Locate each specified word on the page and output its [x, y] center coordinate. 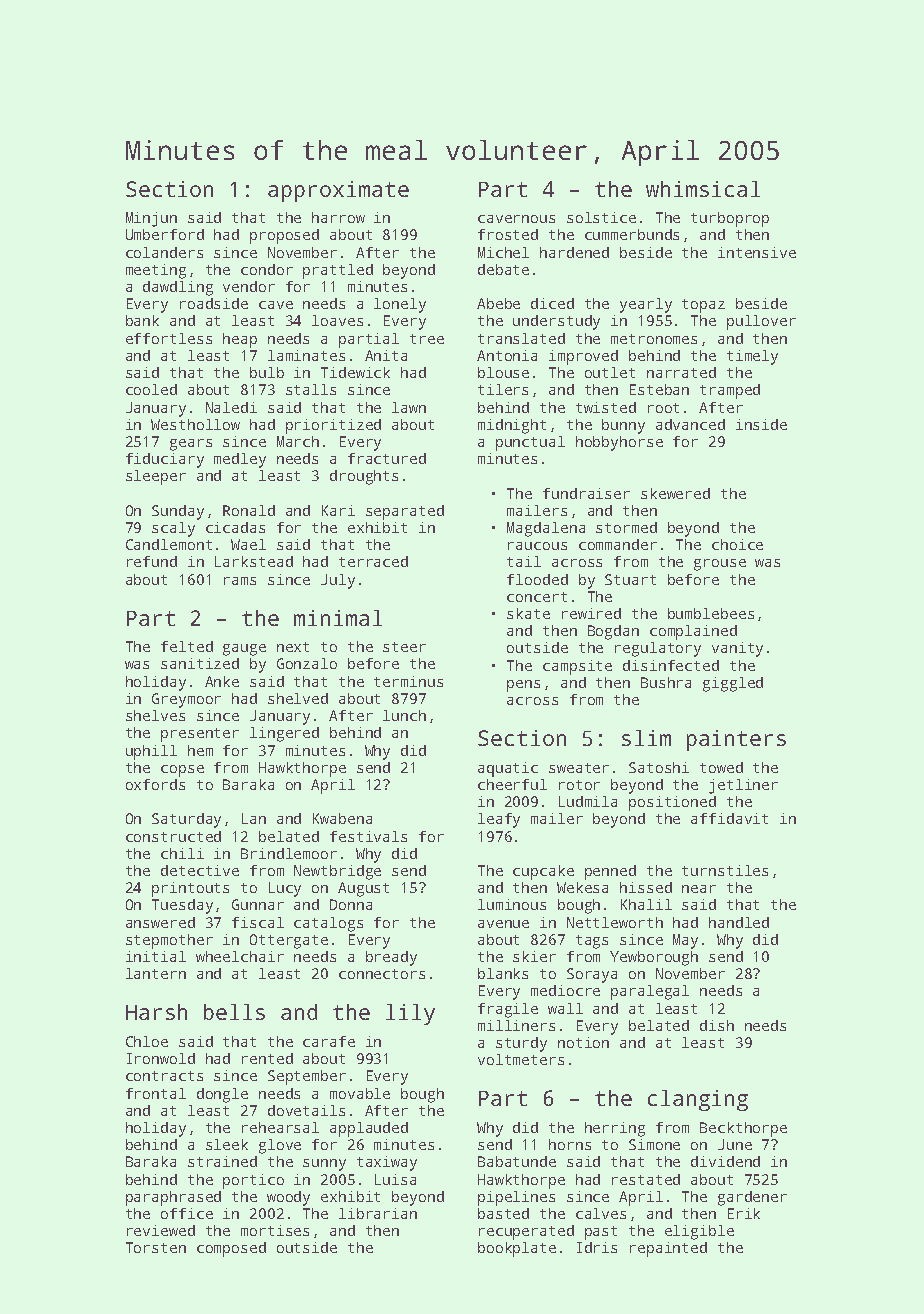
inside [761, 424]
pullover [761, 322]
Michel [503, 252]
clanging [698, 1100]
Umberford [165, 234]
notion [583, 1042]
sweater [579, 768]
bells [234, 1012]
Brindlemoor [289, 853]
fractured [387, 458]
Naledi [231, 407]
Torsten [156, 1247]
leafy [499, 820]
